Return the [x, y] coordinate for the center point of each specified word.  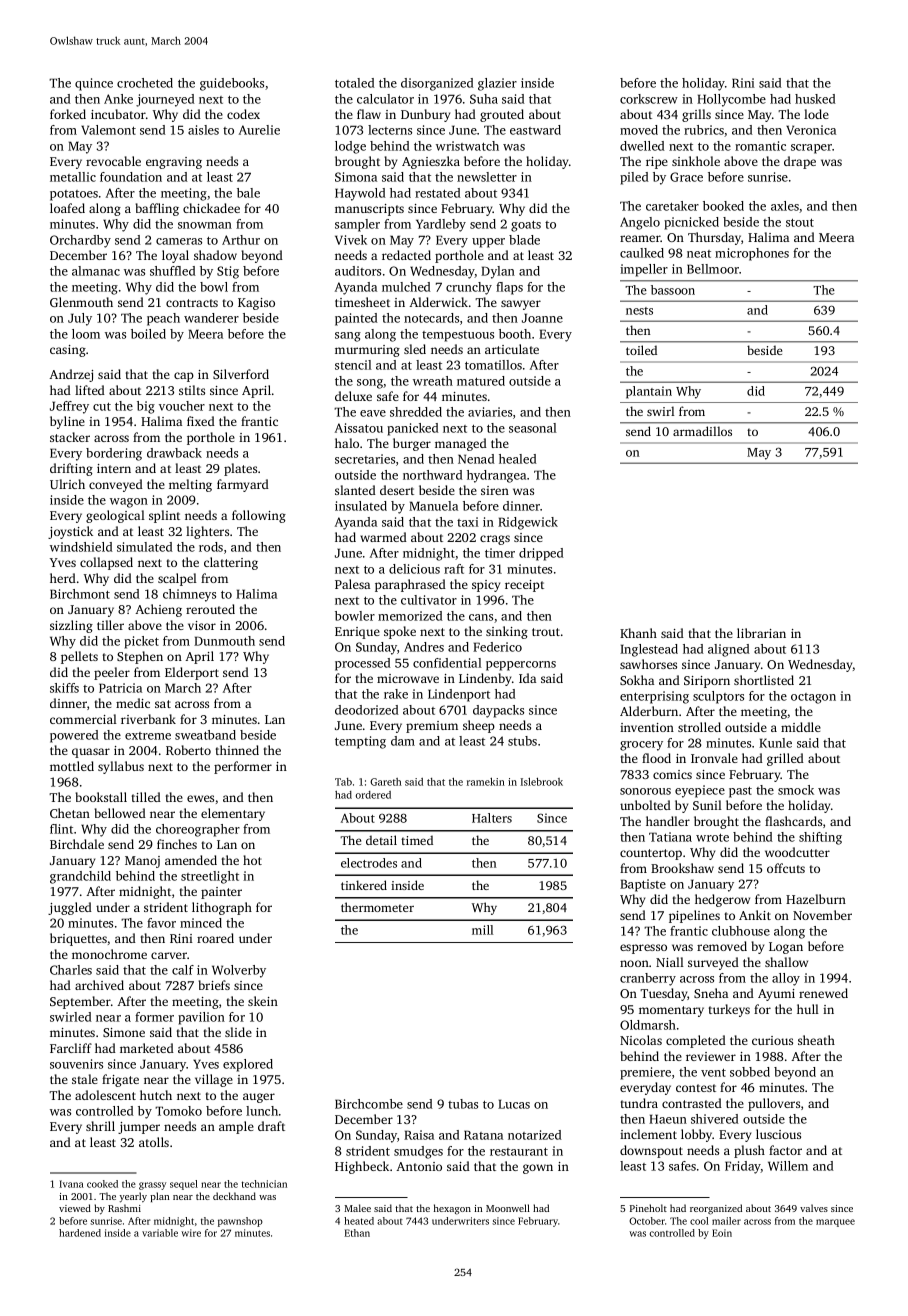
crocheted [145, 83]
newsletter [487, 177]
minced [201, 923]
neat [699, 254]
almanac [96, 271]
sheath [816, 1040]
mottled [72, 766]
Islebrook [541, 782]
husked [815, 99]
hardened [80, 1233]
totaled [355, 83]
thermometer [377, 907]
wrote [712, 838]
